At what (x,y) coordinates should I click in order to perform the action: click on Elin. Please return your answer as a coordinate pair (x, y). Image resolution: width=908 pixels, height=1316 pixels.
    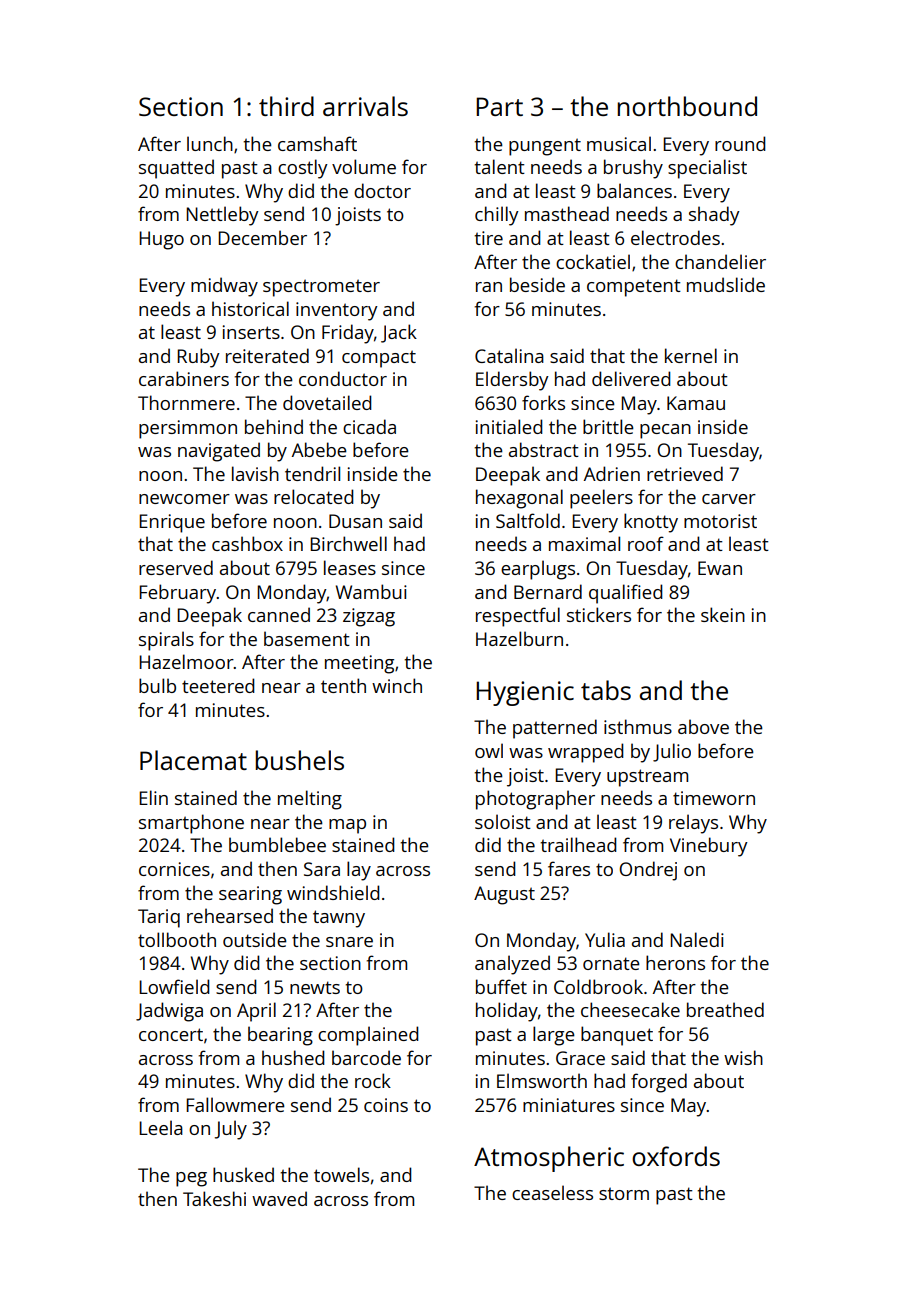
    Looking at the image, I should click on (153, 797).
